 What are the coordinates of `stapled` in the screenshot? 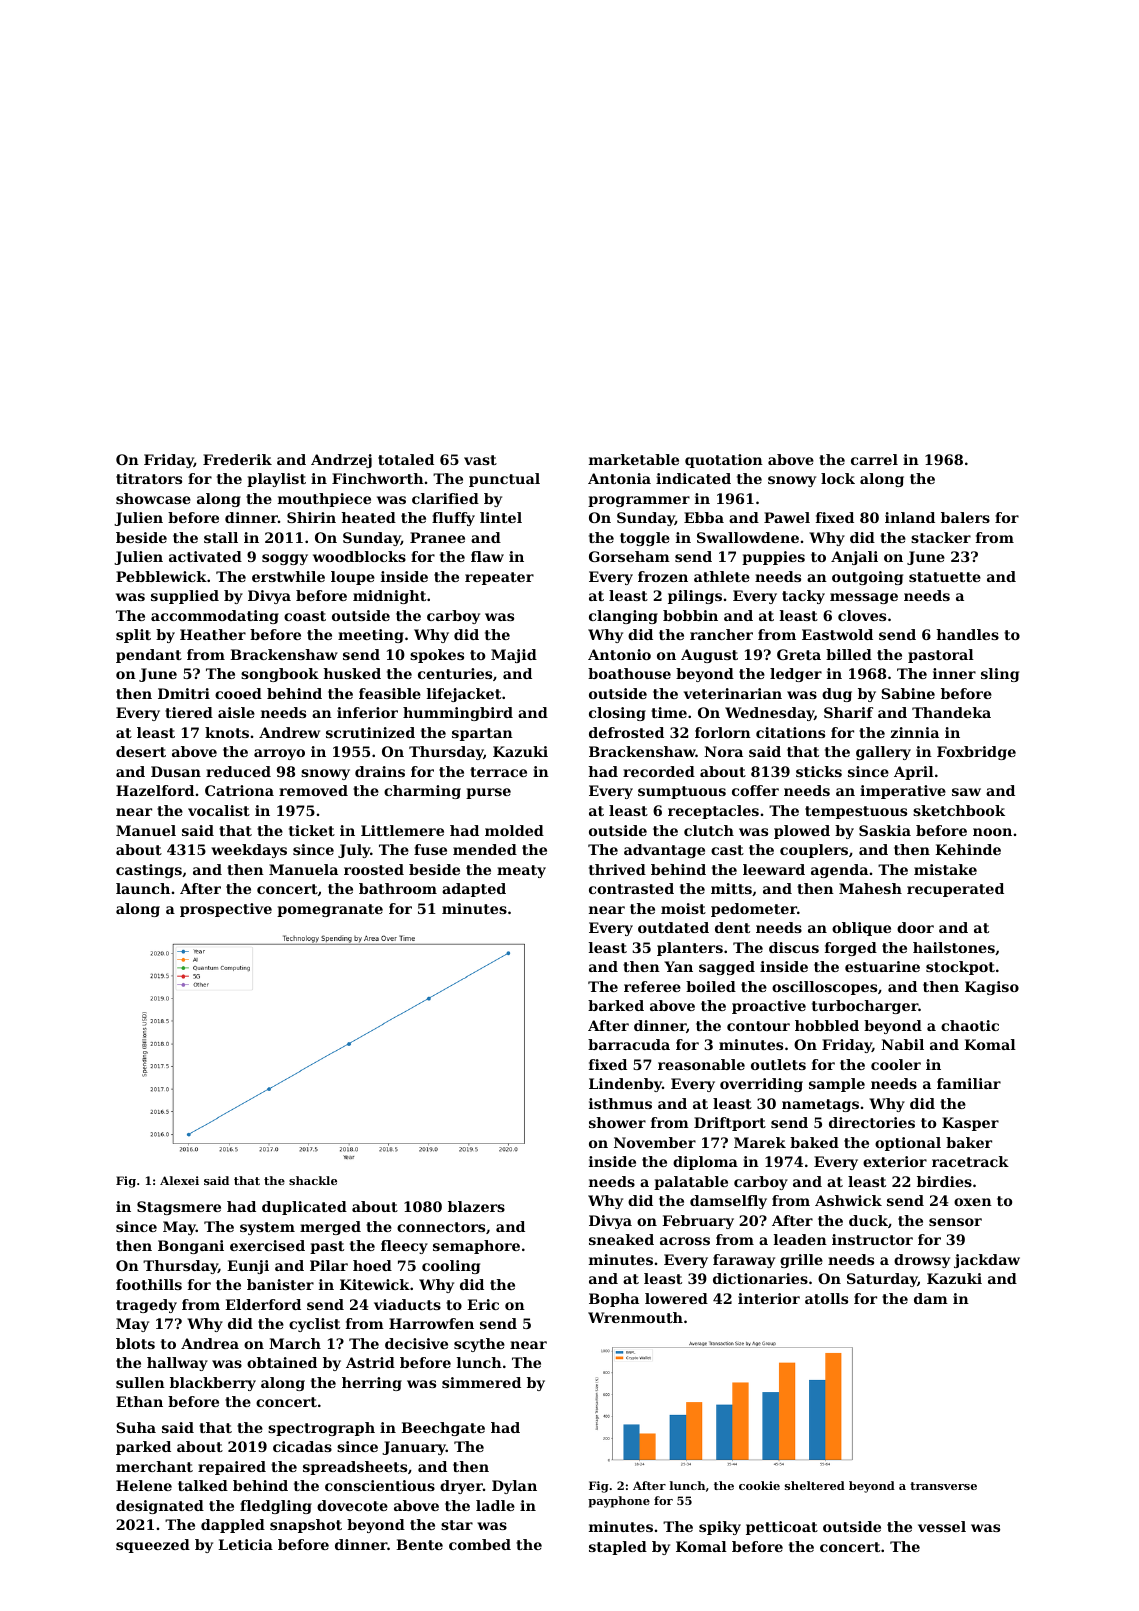 It's located at (618, 1548).
